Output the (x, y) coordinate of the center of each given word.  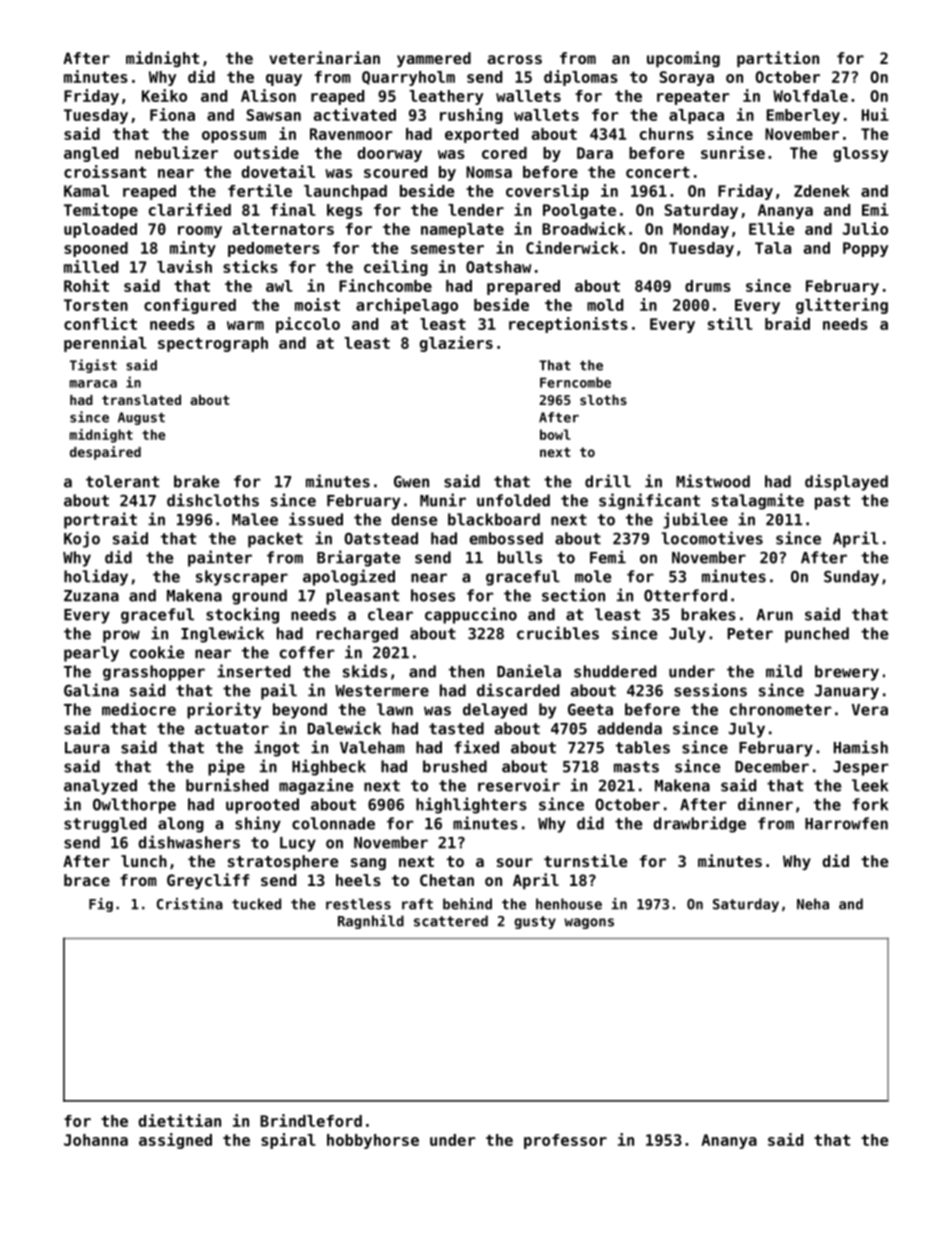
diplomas (581, 78)
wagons (589, 923)
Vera (870, 710)
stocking (242, 615)
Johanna (96, 1140)
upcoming (683, 59)
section (573, 595)
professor (565, 1141)
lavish (184, 266)
